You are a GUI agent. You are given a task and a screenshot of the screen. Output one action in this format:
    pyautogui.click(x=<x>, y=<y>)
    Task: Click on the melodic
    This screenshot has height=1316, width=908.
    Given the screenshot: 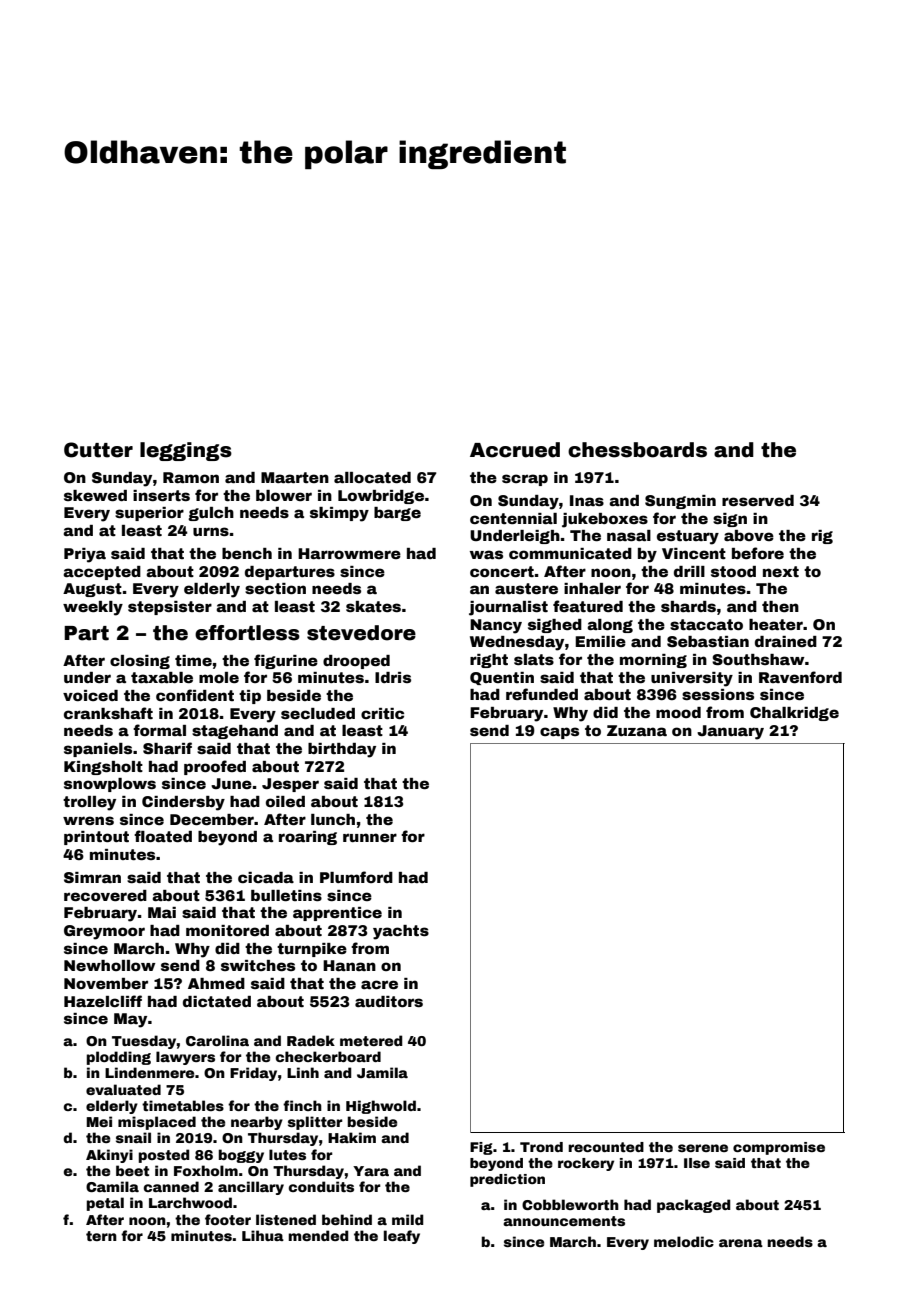 What is the action you would take?
    pyautogui.click(x=684, y=1241)
